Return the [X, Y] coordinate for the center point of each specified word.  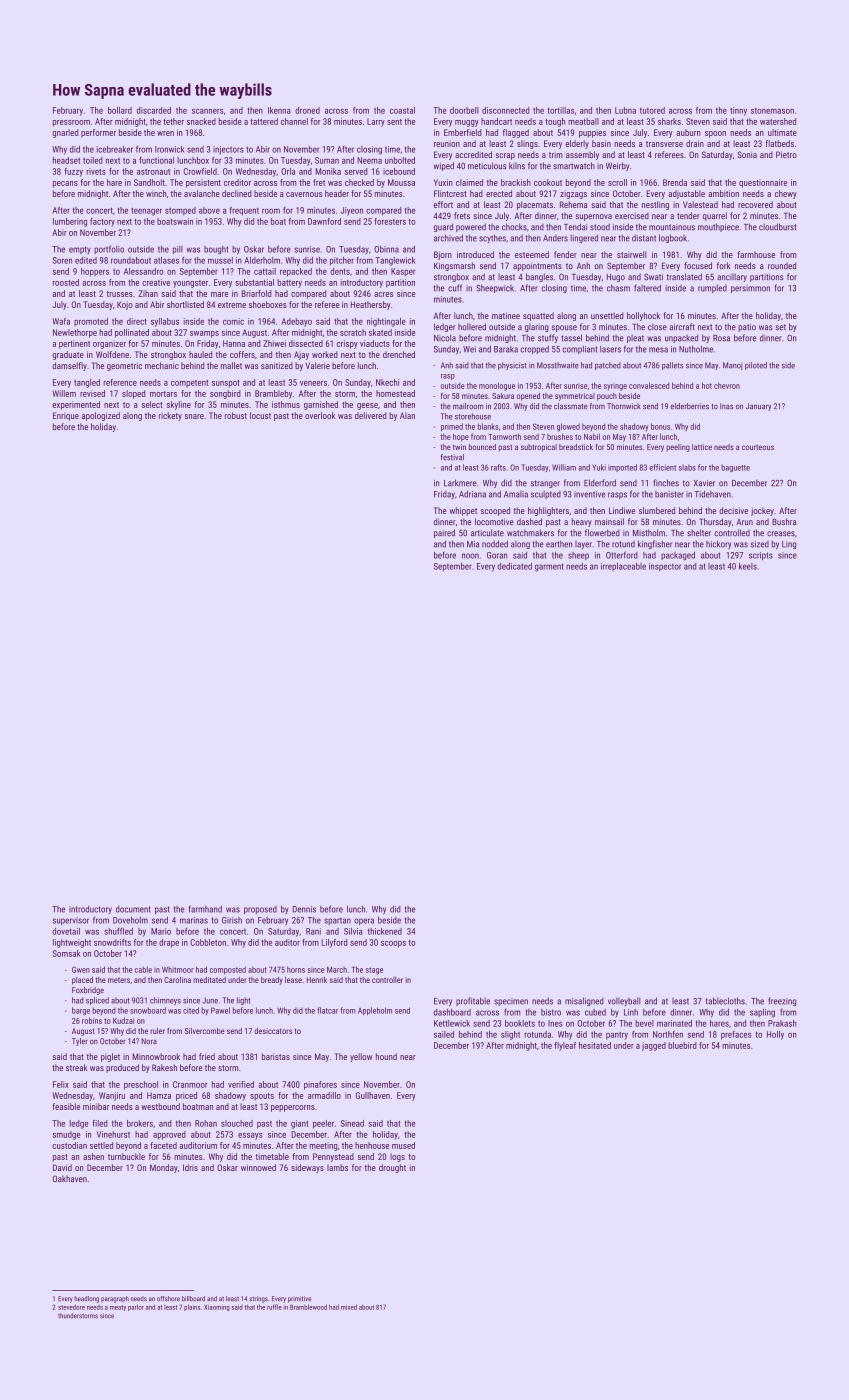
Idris [190, 1167]
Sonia [747, 154]
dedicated [514, 566]
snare [194, 416]
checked [359, 182]
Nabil [592, 436]
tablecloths [725, 1001]
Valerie [318, 365]
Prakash [782, 1023]
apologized [101, 416]
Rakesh [164, 1067]
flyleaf [565, 1046]
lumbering [70, 222]
